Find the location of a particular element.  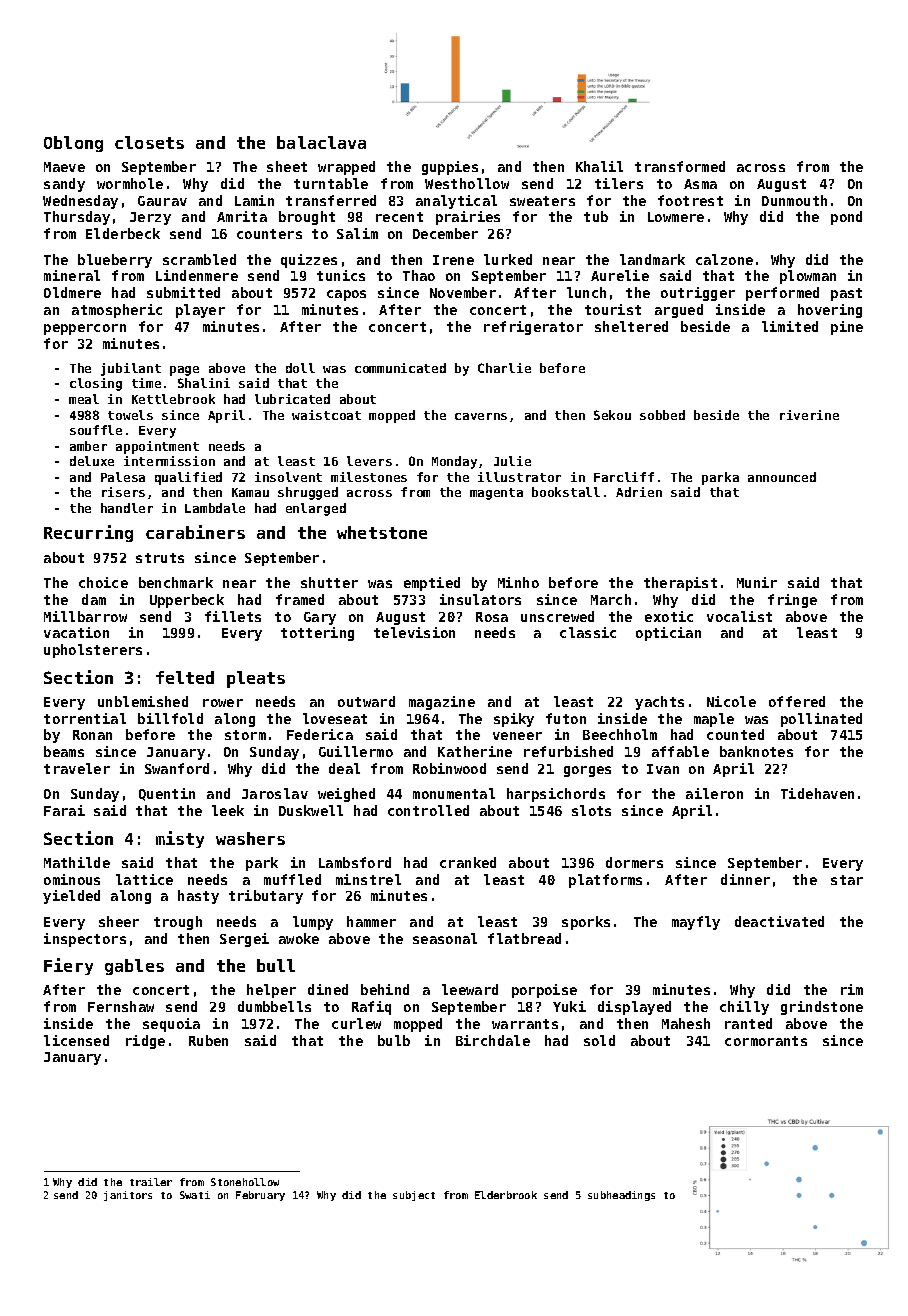

Nicole is located at coordinates (731, 701).
